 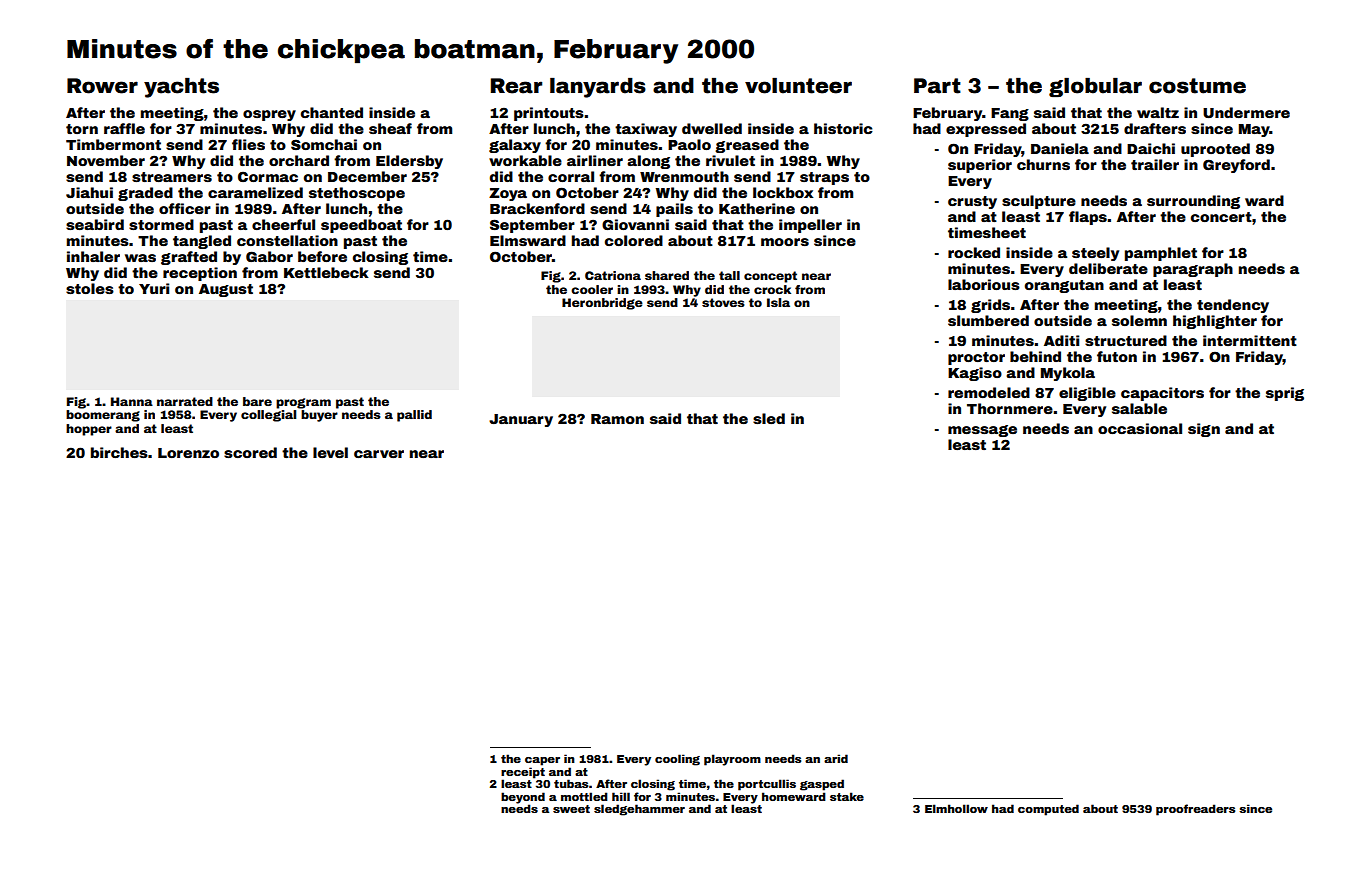 What do you see at coordinates (1233, 306) in the document?
I see `tendency` at bounding box center [1233, 306].
